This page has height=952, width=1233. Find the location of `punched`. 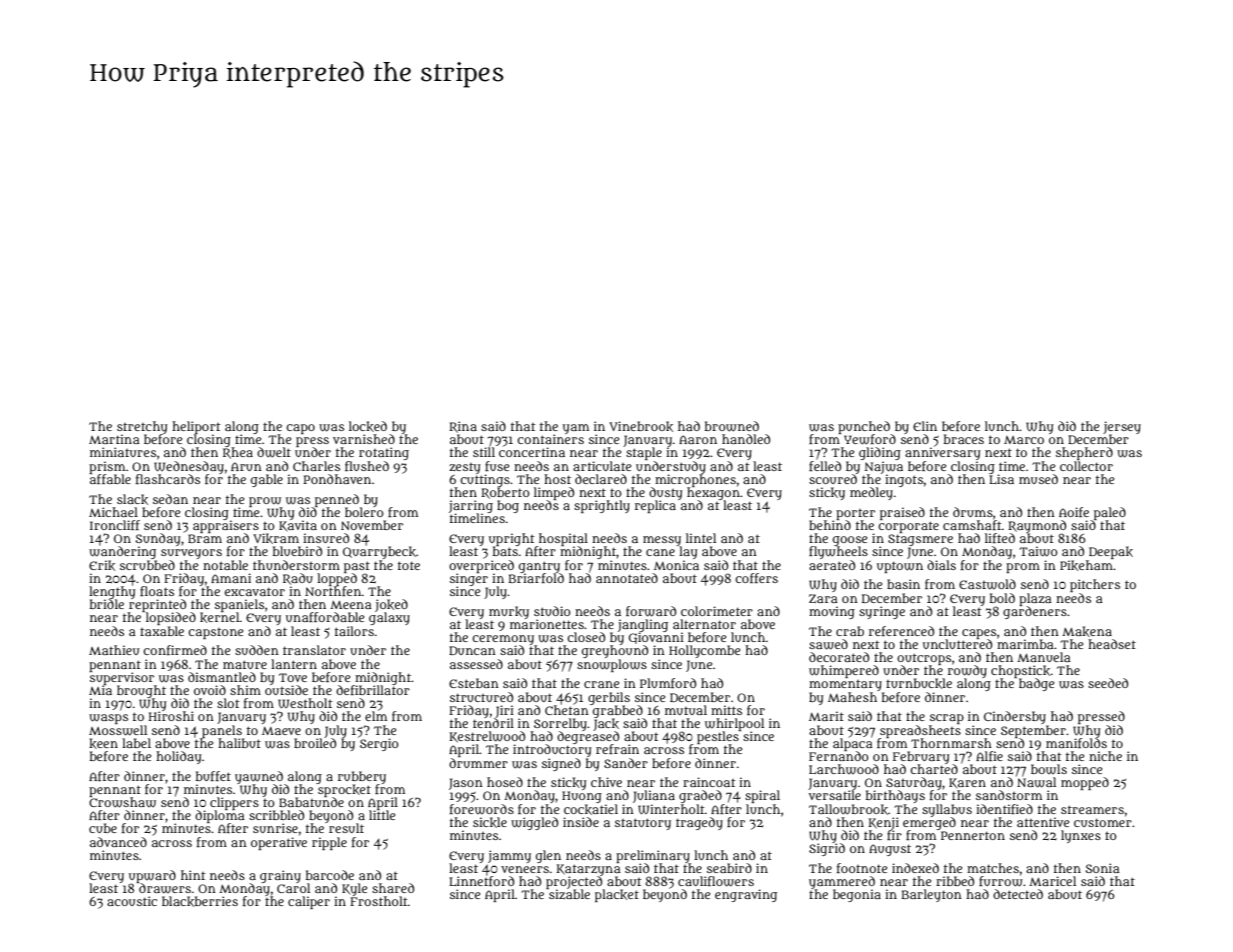

punched is located at coordinates (864, 427).
